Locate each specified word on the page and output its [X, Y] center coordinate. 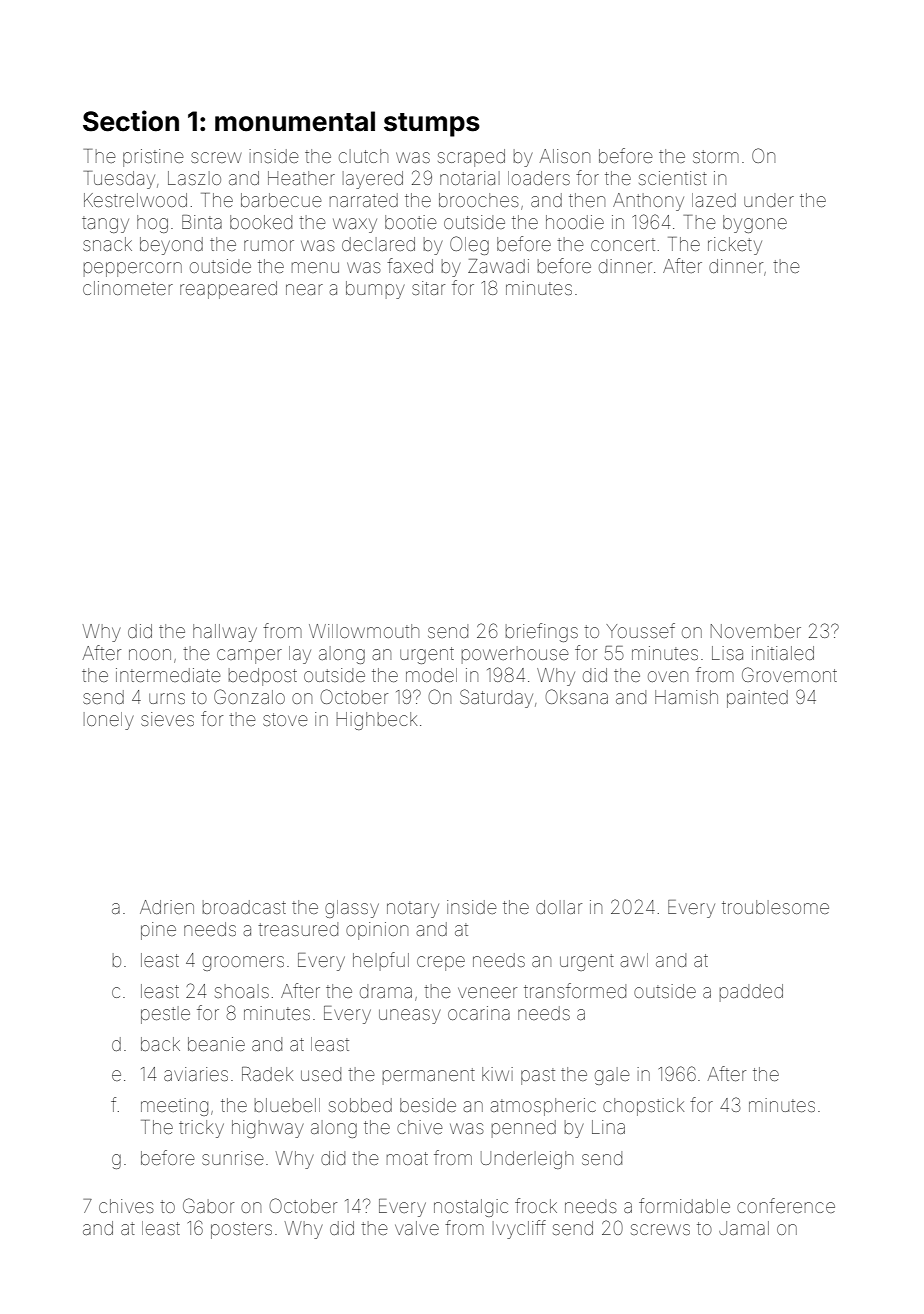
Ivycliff [519, 1229]
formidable [684, 1205]
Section [131, 121]
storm [716, 156]
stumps [432, 125]
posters [241, 1230]
